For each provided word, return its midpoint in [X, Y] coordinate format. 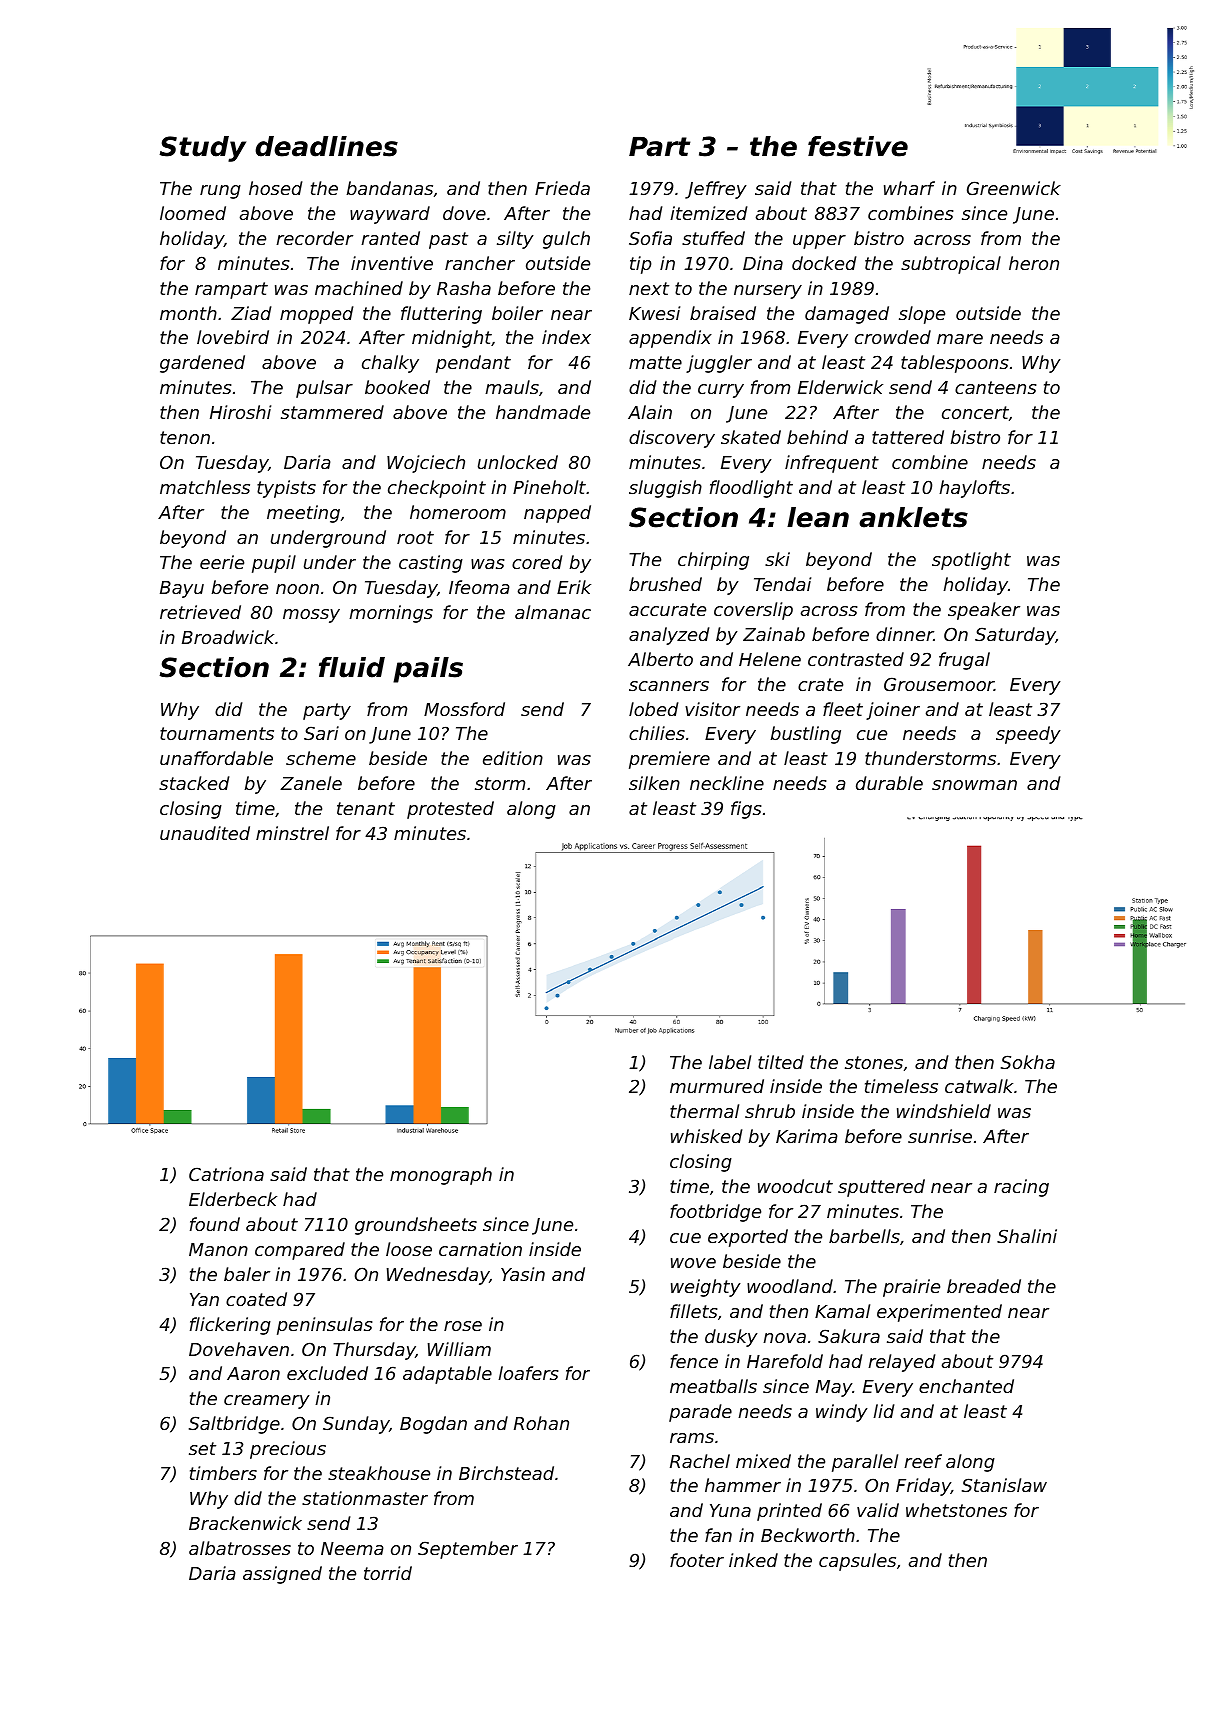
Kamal [842, 1311]
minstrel [292, 833]
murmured [717, 1086]
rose [463, 1326]
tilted [781, 1062]
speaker [984, 611]
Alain [650, 412]
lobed [653, 709]
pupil [274, 564]
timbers [223, 1473]
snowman [974, 785]
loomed [193, 213]
